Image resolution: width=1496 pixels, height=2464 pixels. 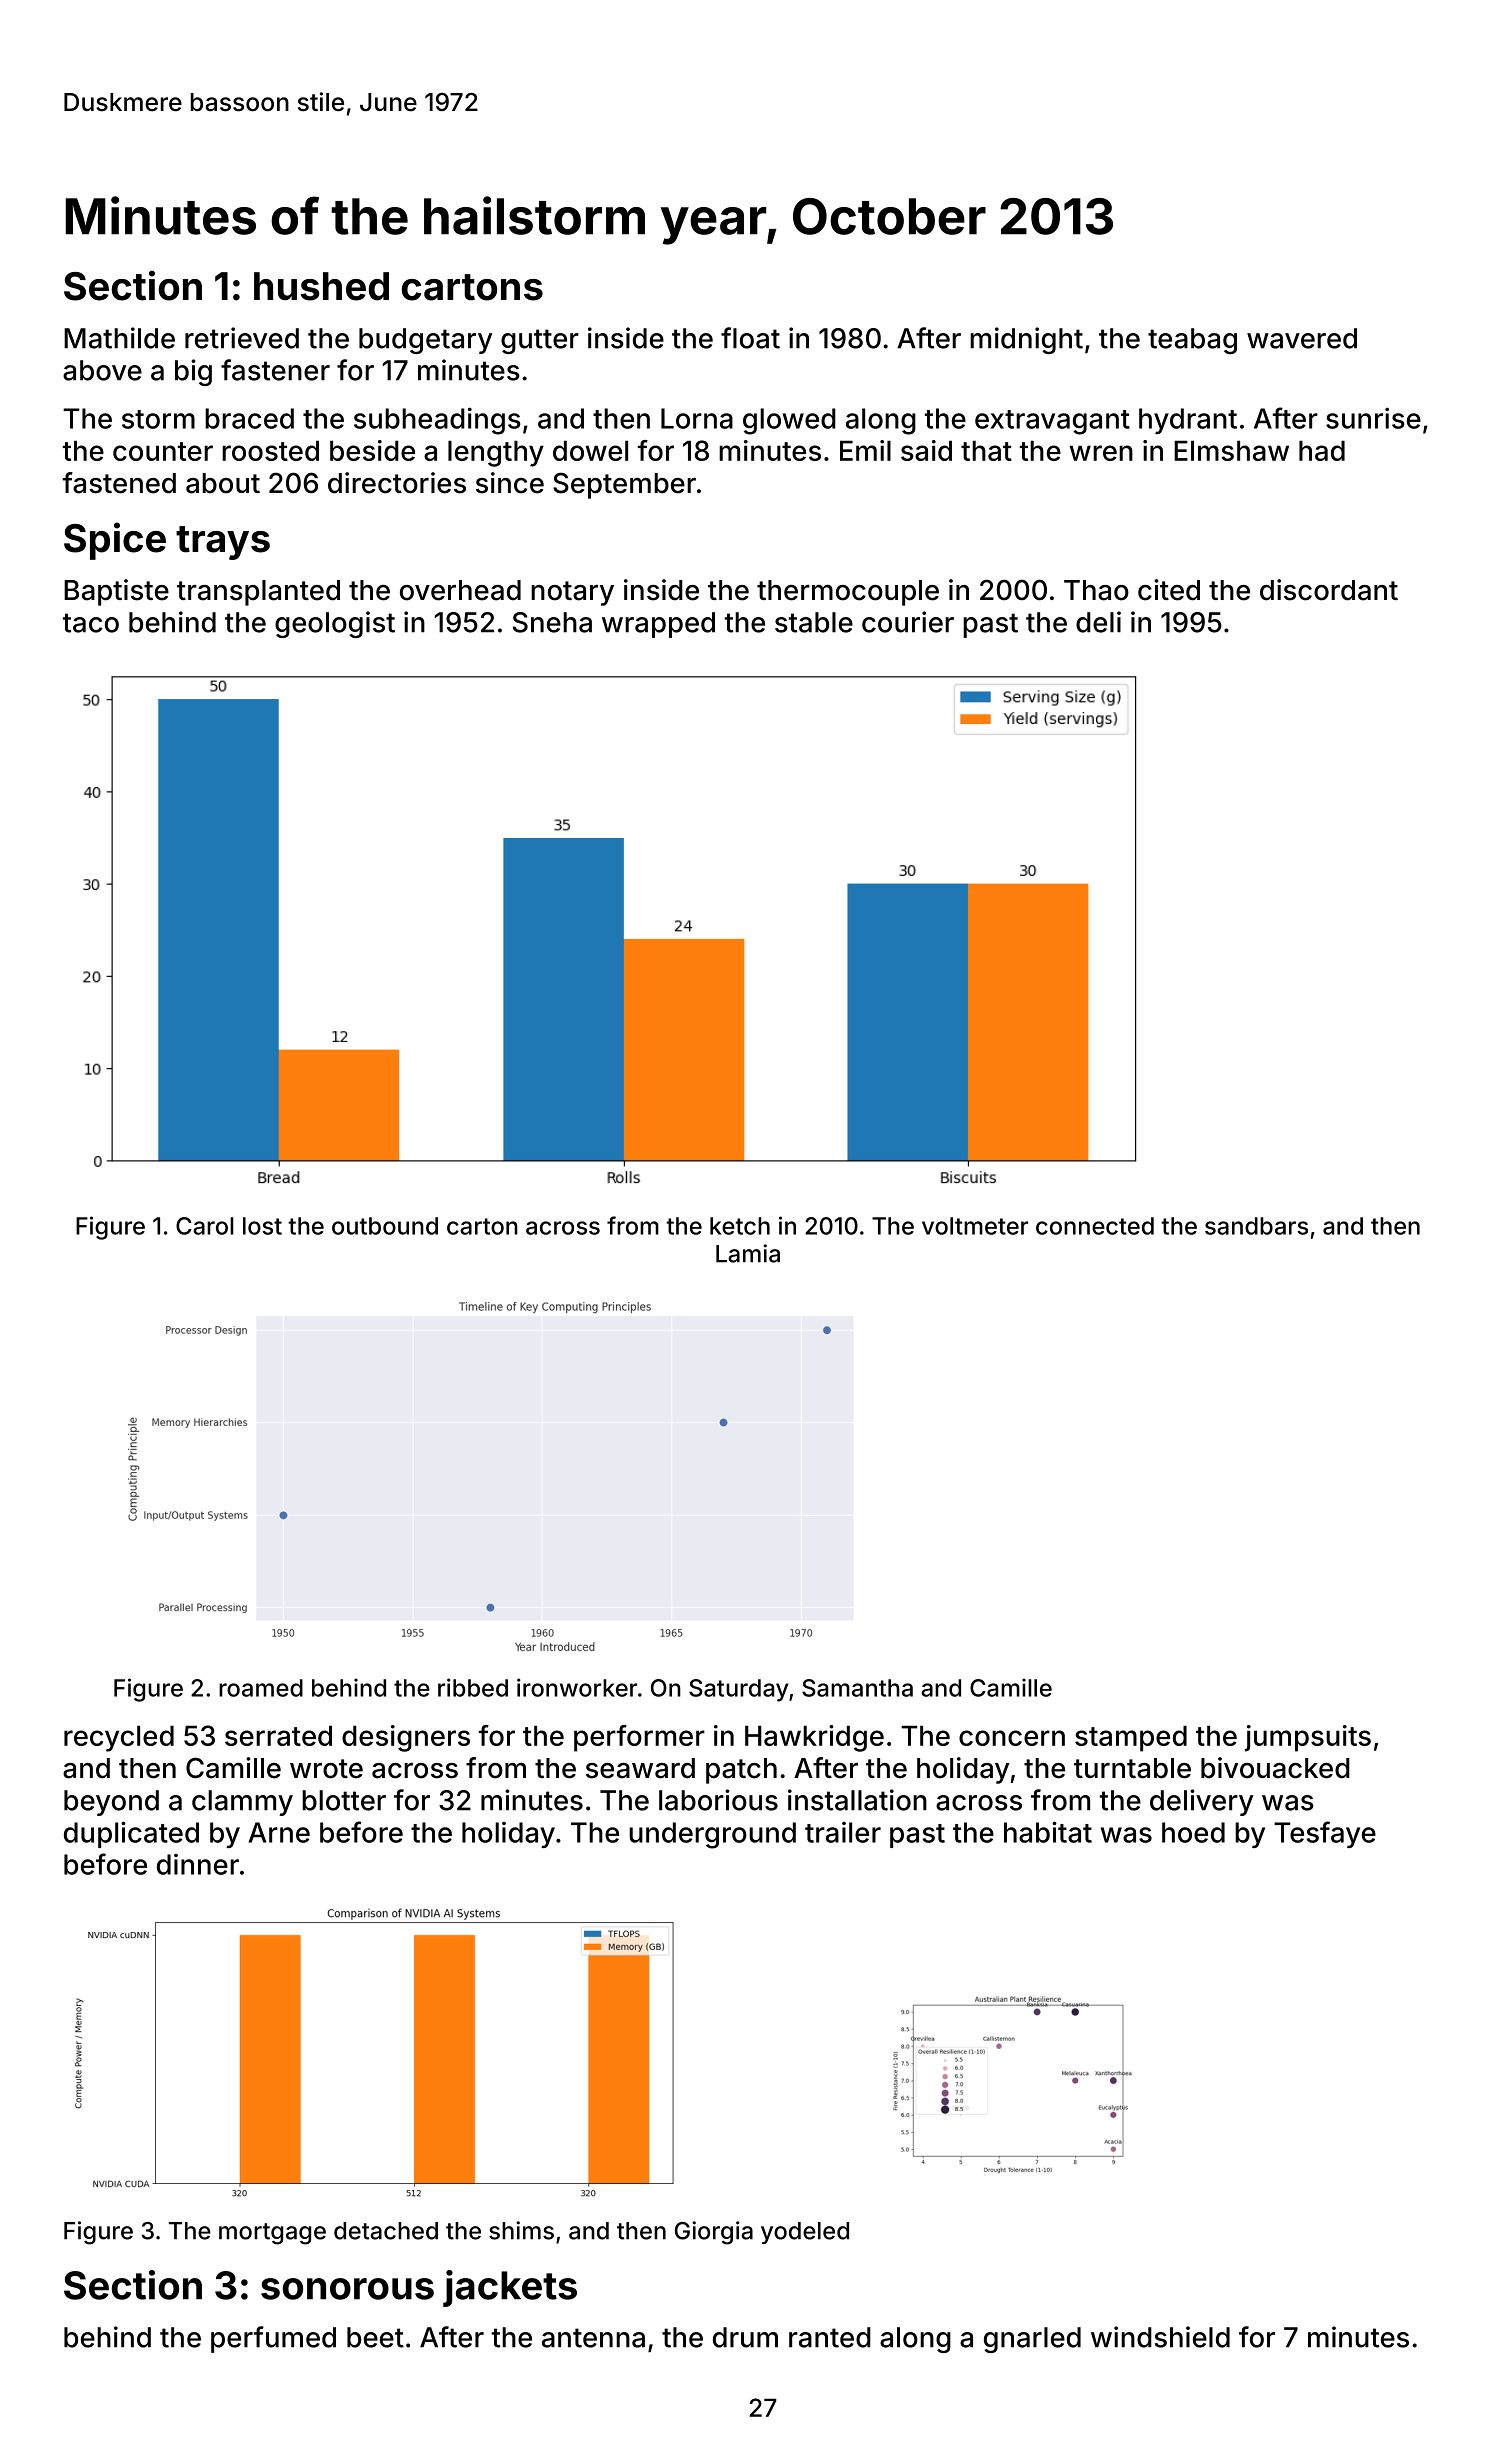 What do you see at coordinates (262, 1226) in the screenshot?
I see `lost` at bounding box center [262, 1226].
